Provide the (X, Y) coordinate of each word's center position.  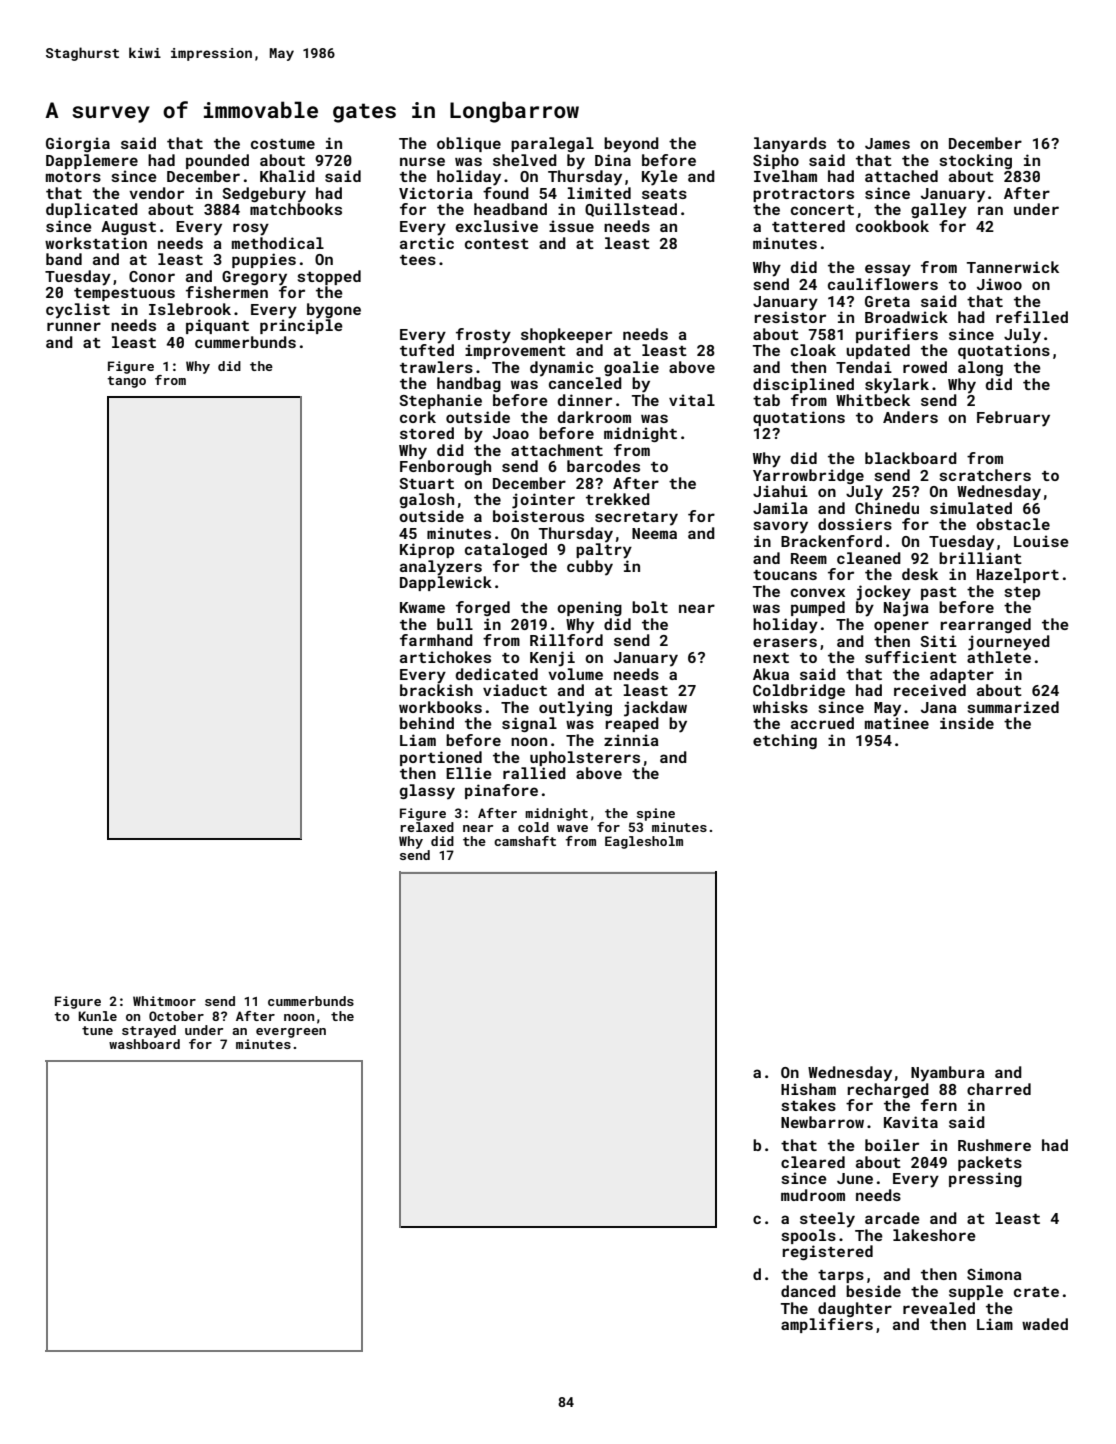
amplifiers (827, 1325)
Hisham (808, 1089)
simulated (971, 508)
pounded (217, 161)
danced (808, 1291)
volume (575, 674)
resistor (790, 317)
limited (599, 193)
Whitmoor (164, 1001)
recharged (888, 1090)
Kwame (422, 607)
